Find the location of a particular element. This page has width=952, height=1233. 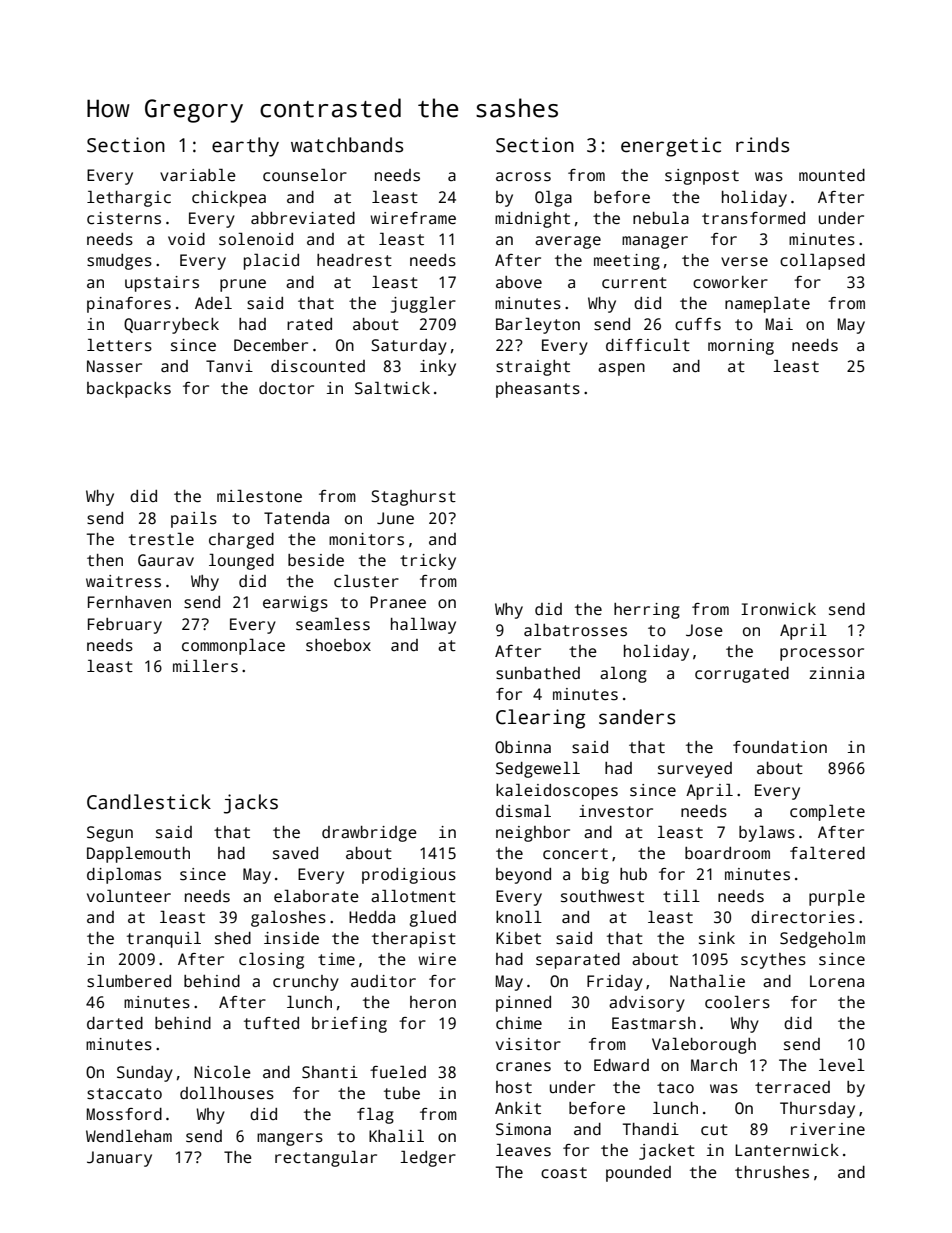

along is located at coordinates (623, 674).
